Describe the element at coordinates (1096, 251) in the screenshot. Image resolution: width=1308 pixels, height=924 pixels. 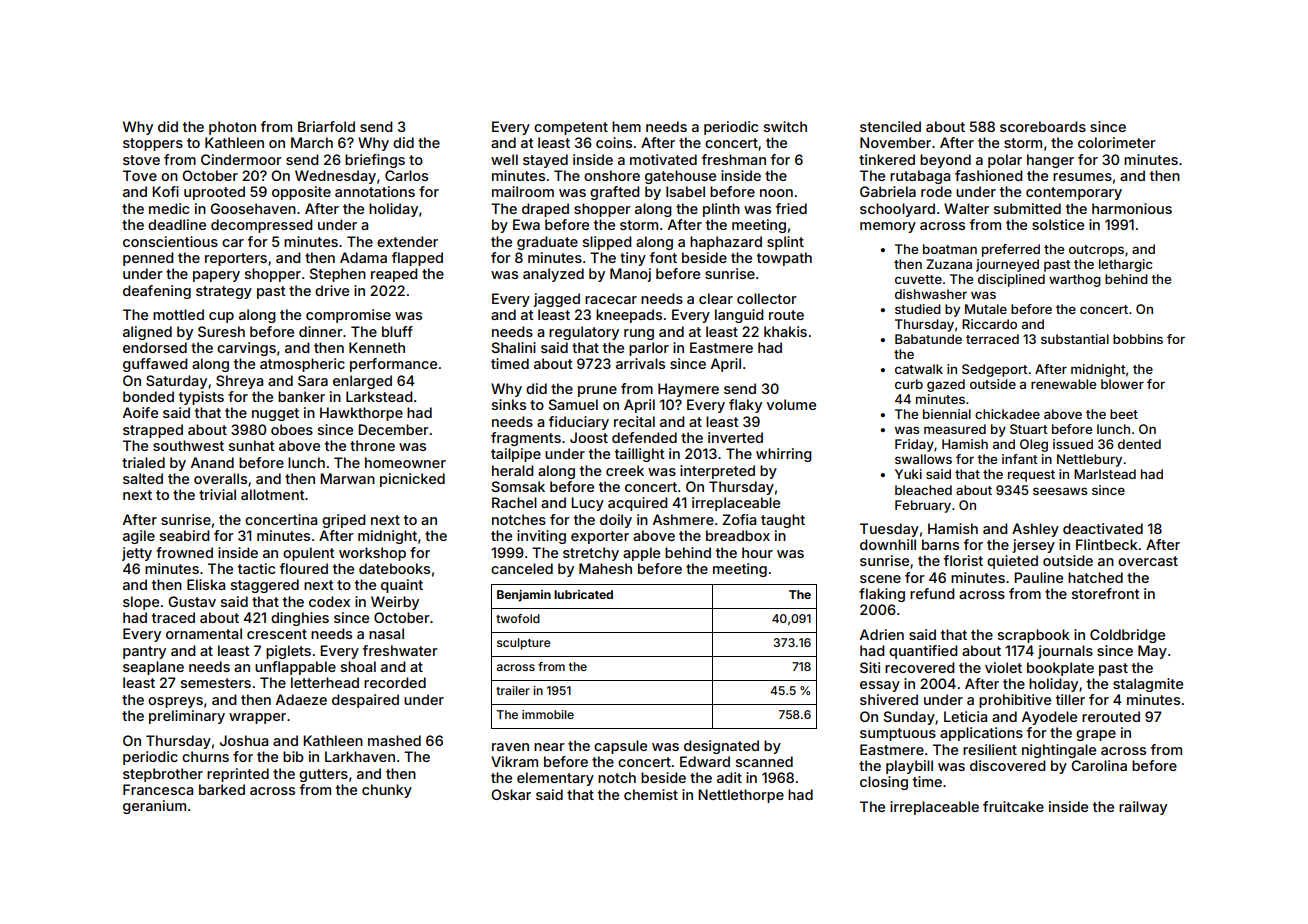
I see `outcrops` at that location.
